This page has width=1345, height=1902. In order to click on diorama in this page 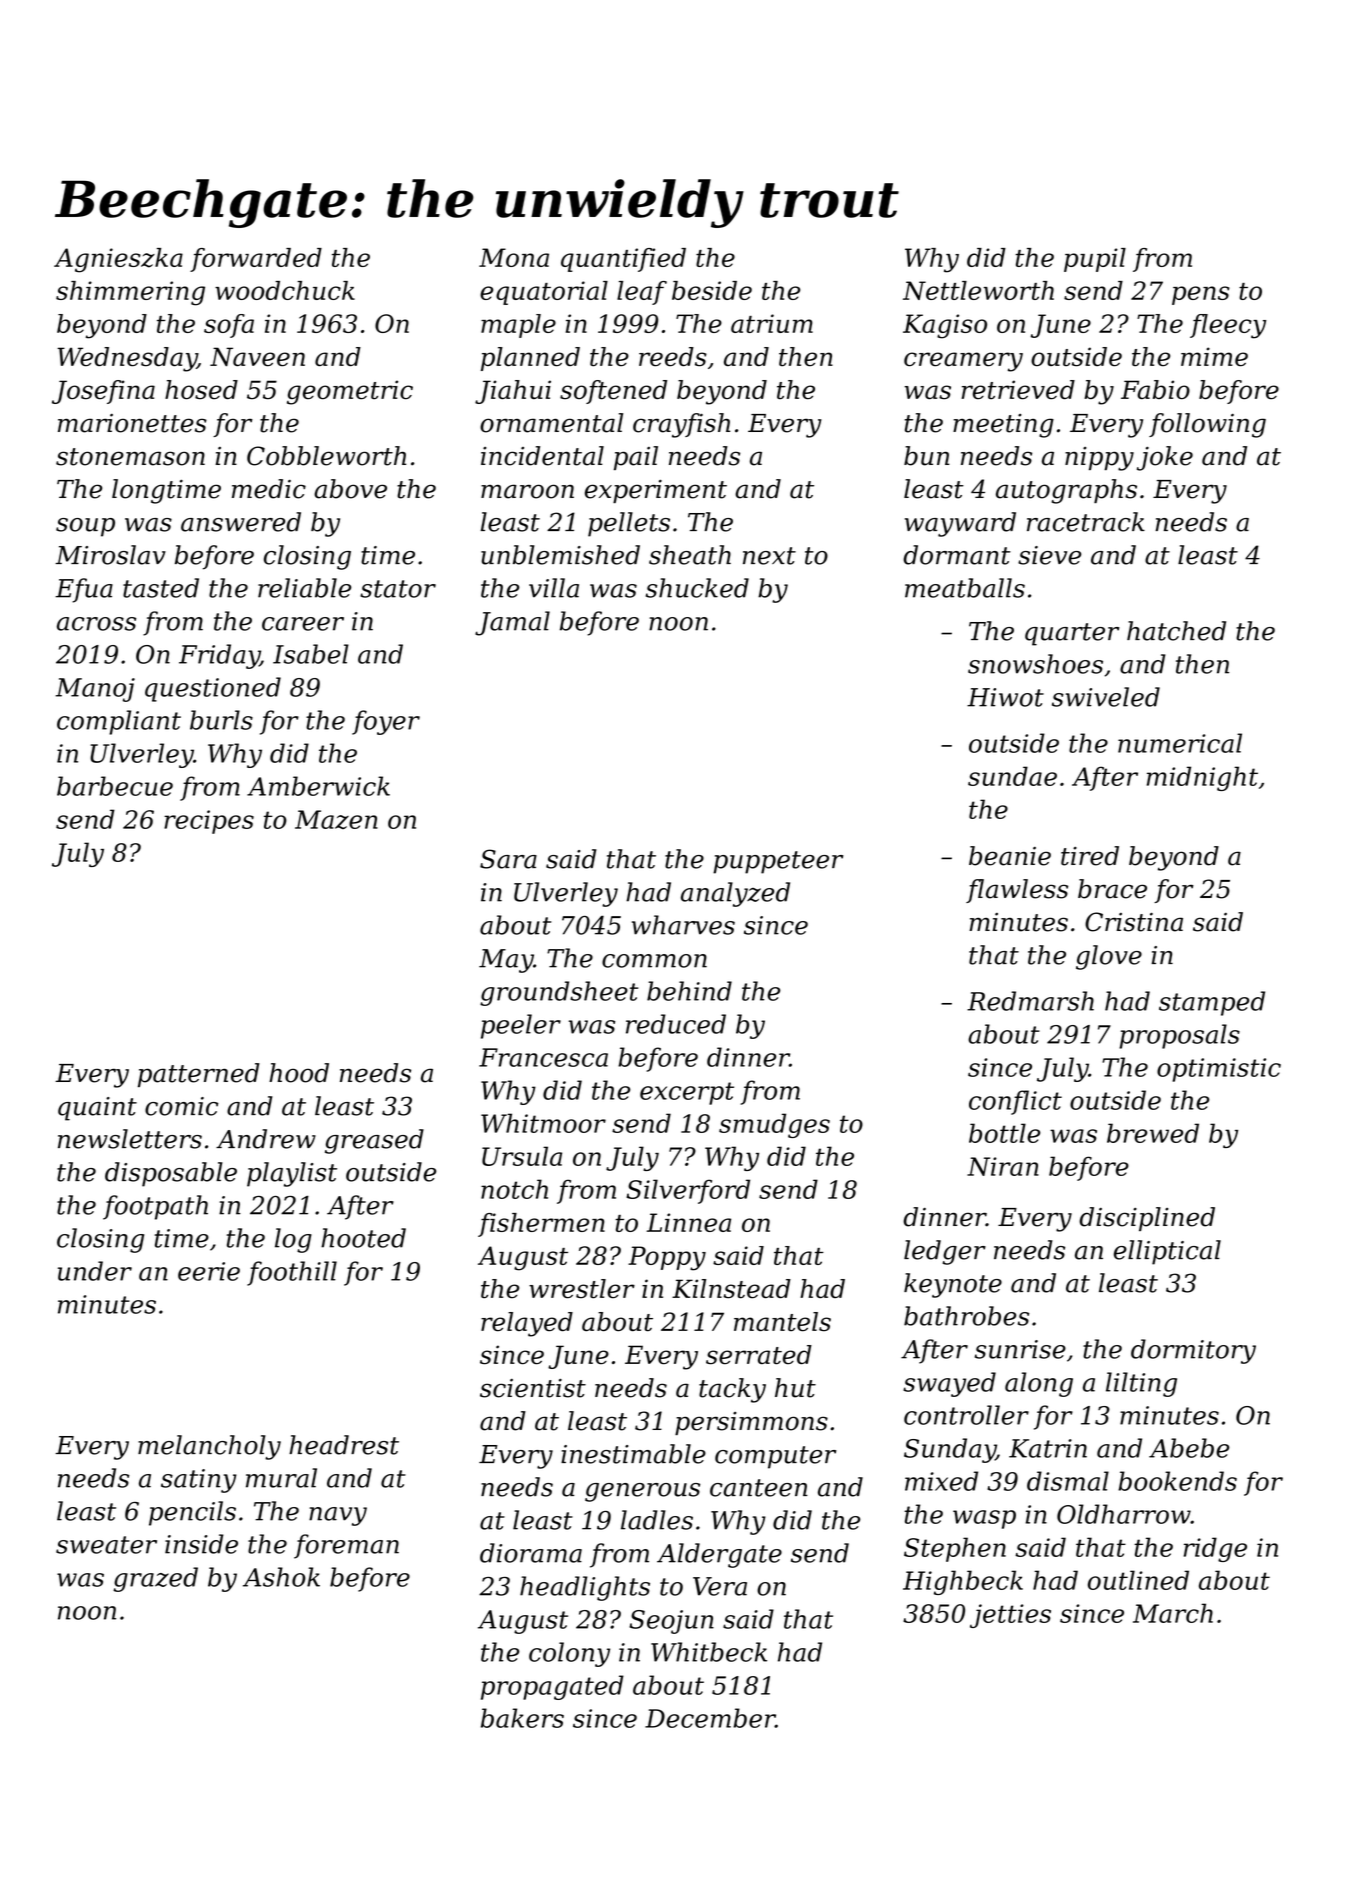, I will do `click(531, 1553)`.
